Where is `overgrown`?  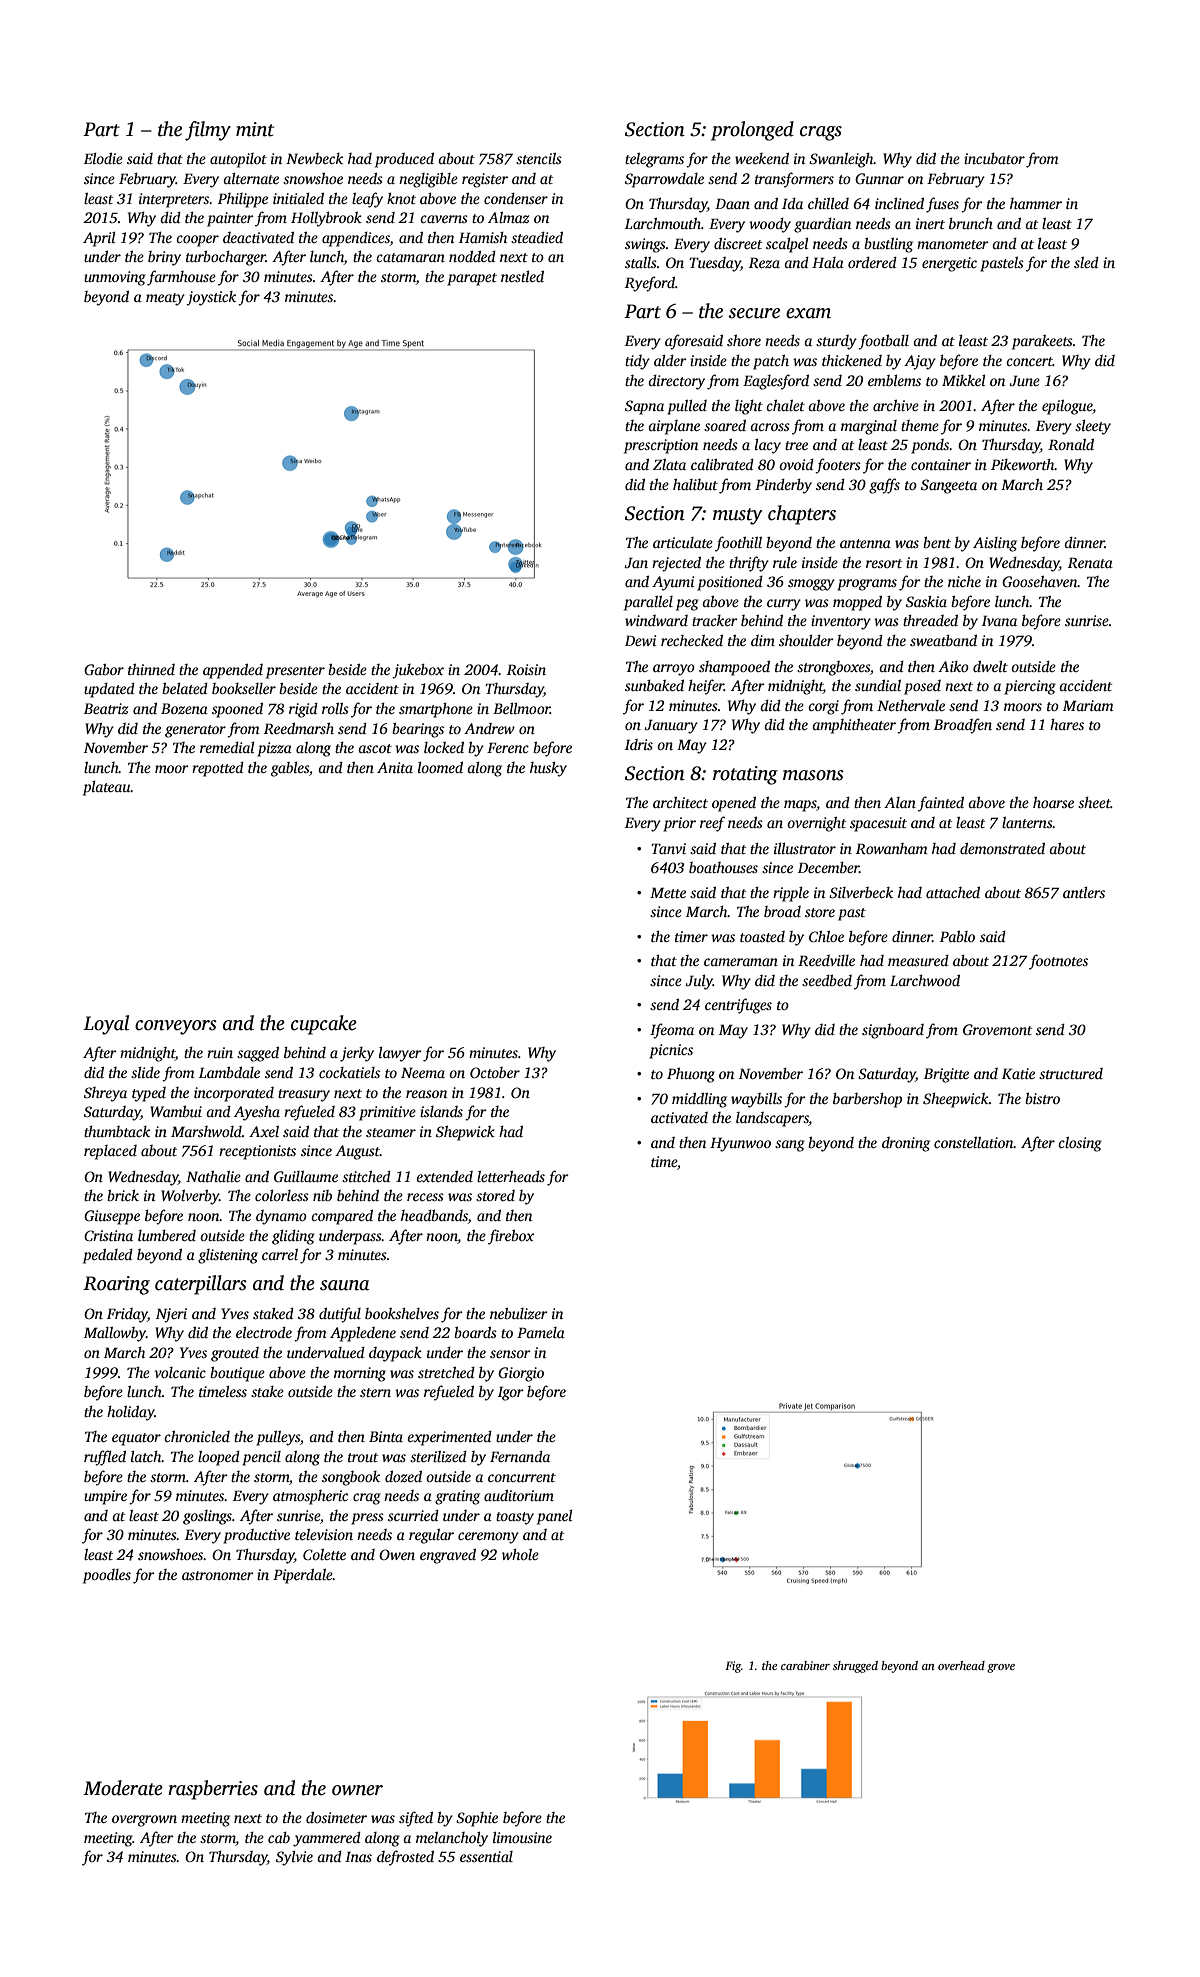
overgrown is located at coordinates (144, 1821).
